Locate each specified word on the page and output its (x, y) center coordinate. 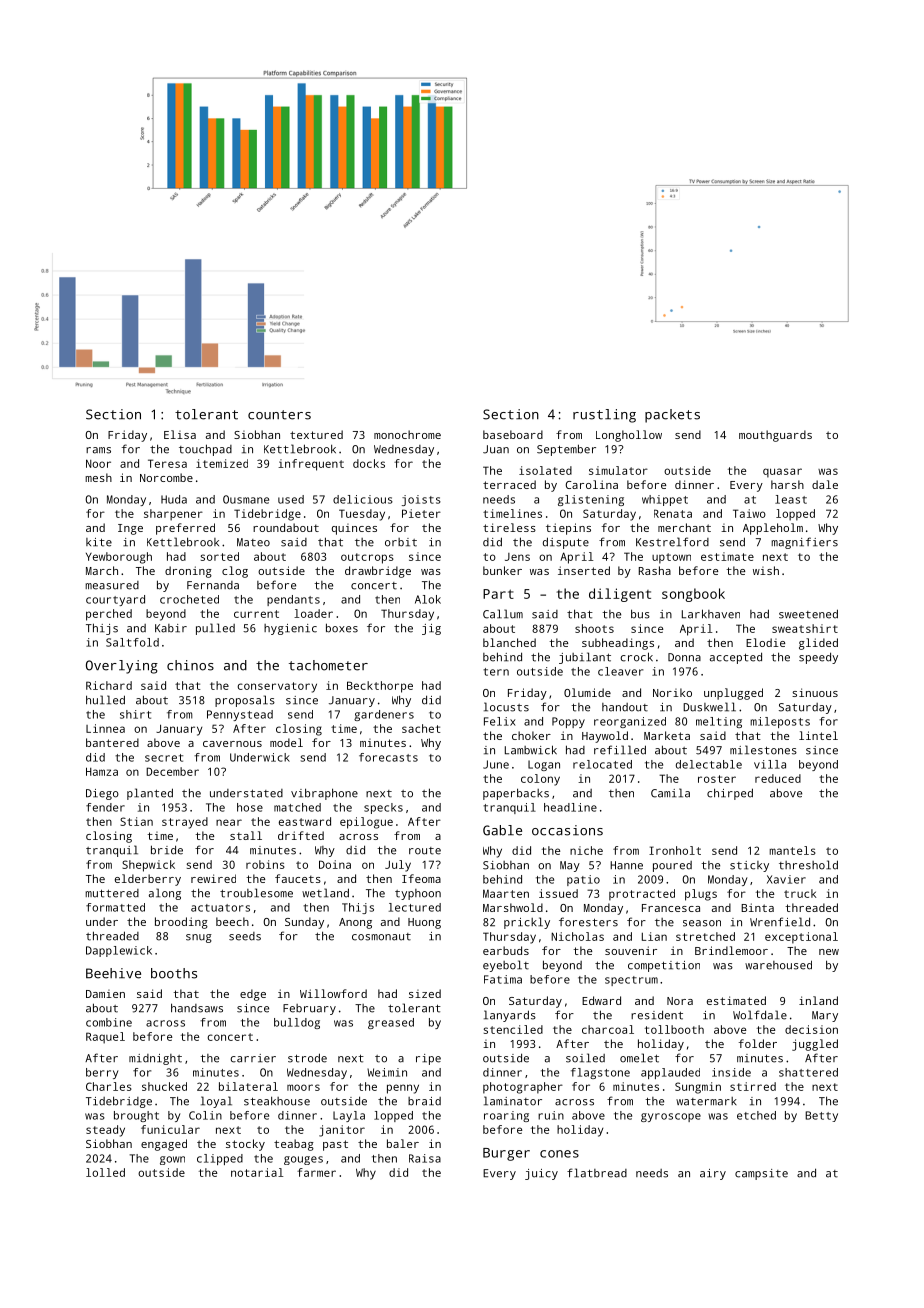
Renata (673, 513)
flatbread (597, 1173)
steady (105, 1131)
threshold (808, 865)
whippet (665, 500)
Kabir (171, 628)
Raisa (425, 1158)
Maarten (506, 893)
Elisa (180, 434)
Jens (517, 557)
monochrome (407, 434)
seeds (245, 936)
